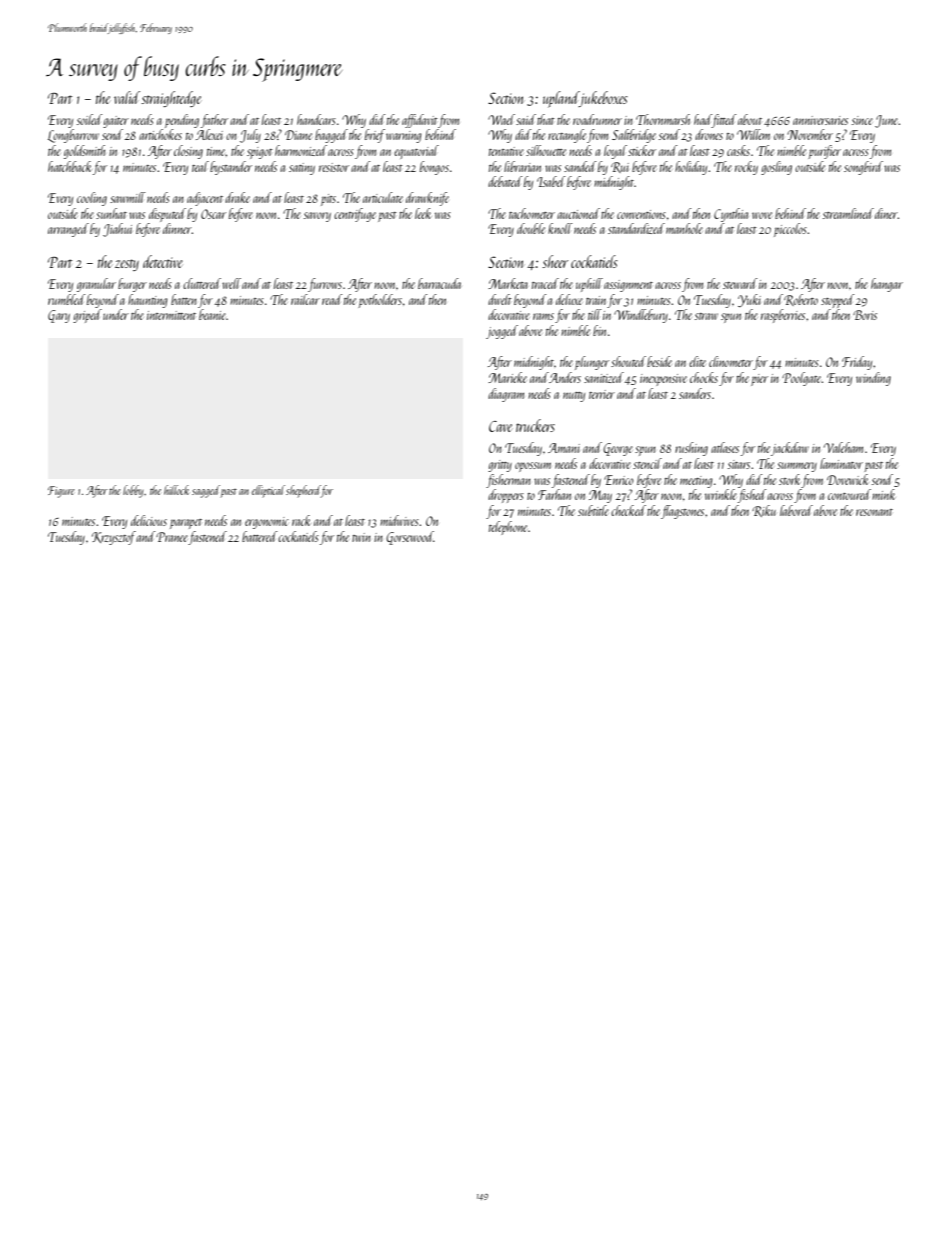 This document has height=1233, width=952. What do you see at coordinates (209, 134) in the document?
I see `Alexei` at bounding box center [209, 134].
